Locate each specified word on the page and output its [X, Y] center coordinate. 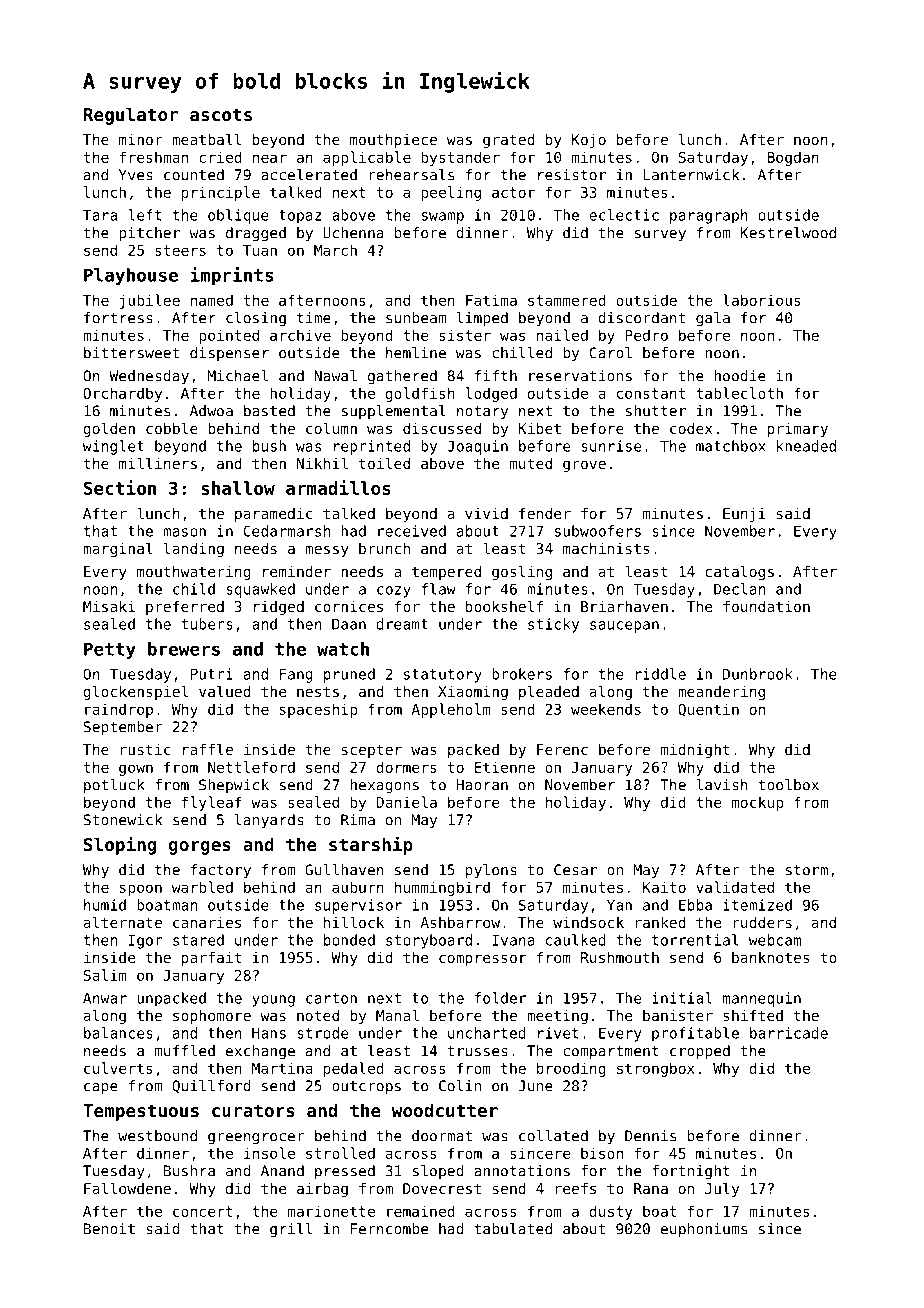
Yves [136, 175]
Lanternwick [691, 175]
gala [713, 319]
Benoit [109, 1229]
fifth [496, 376]
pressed [345, 1172]
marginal [118, 549]
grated [509, 141]
